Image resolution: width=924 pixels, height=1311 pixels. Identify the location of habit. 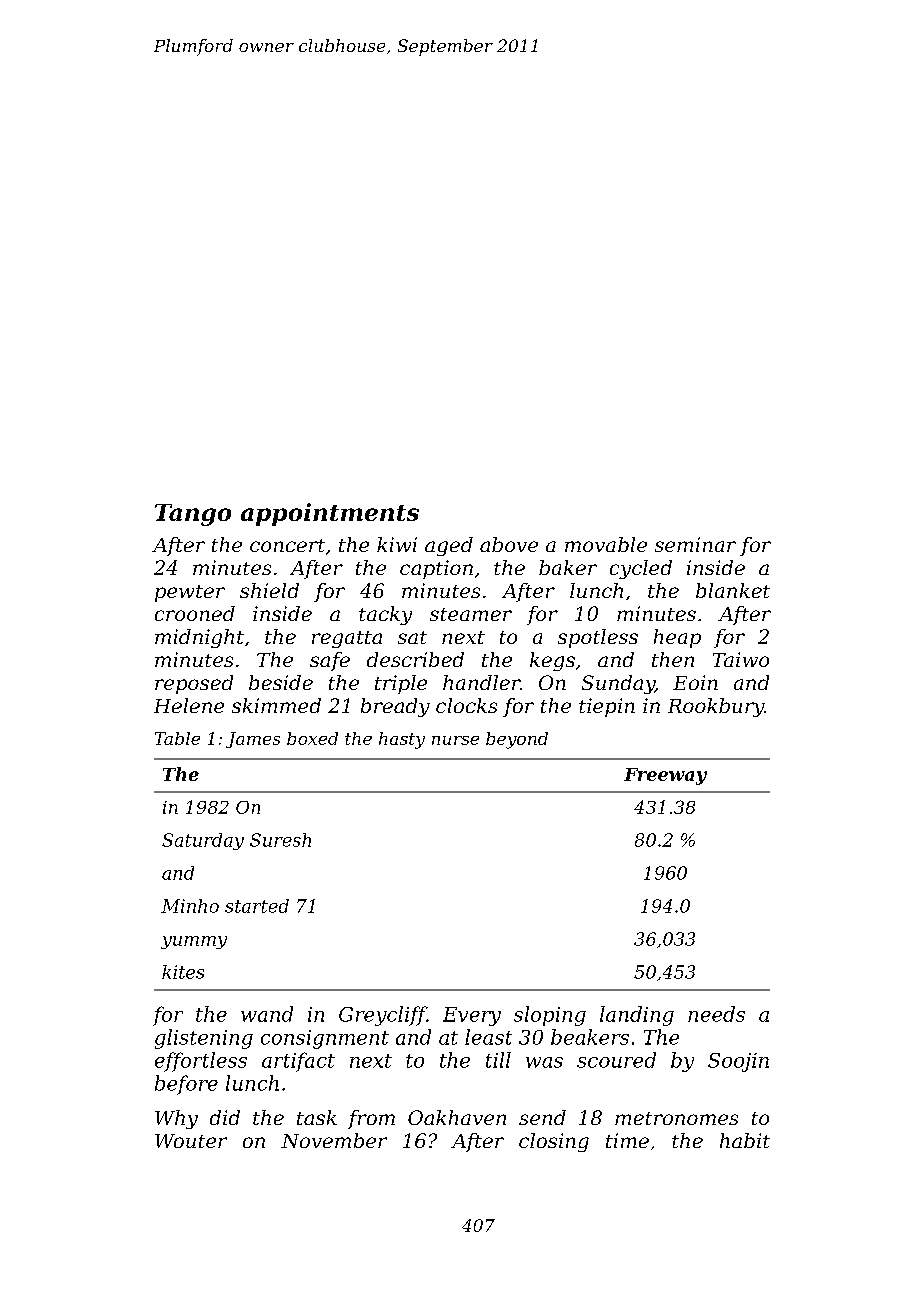
(745, 1140).
